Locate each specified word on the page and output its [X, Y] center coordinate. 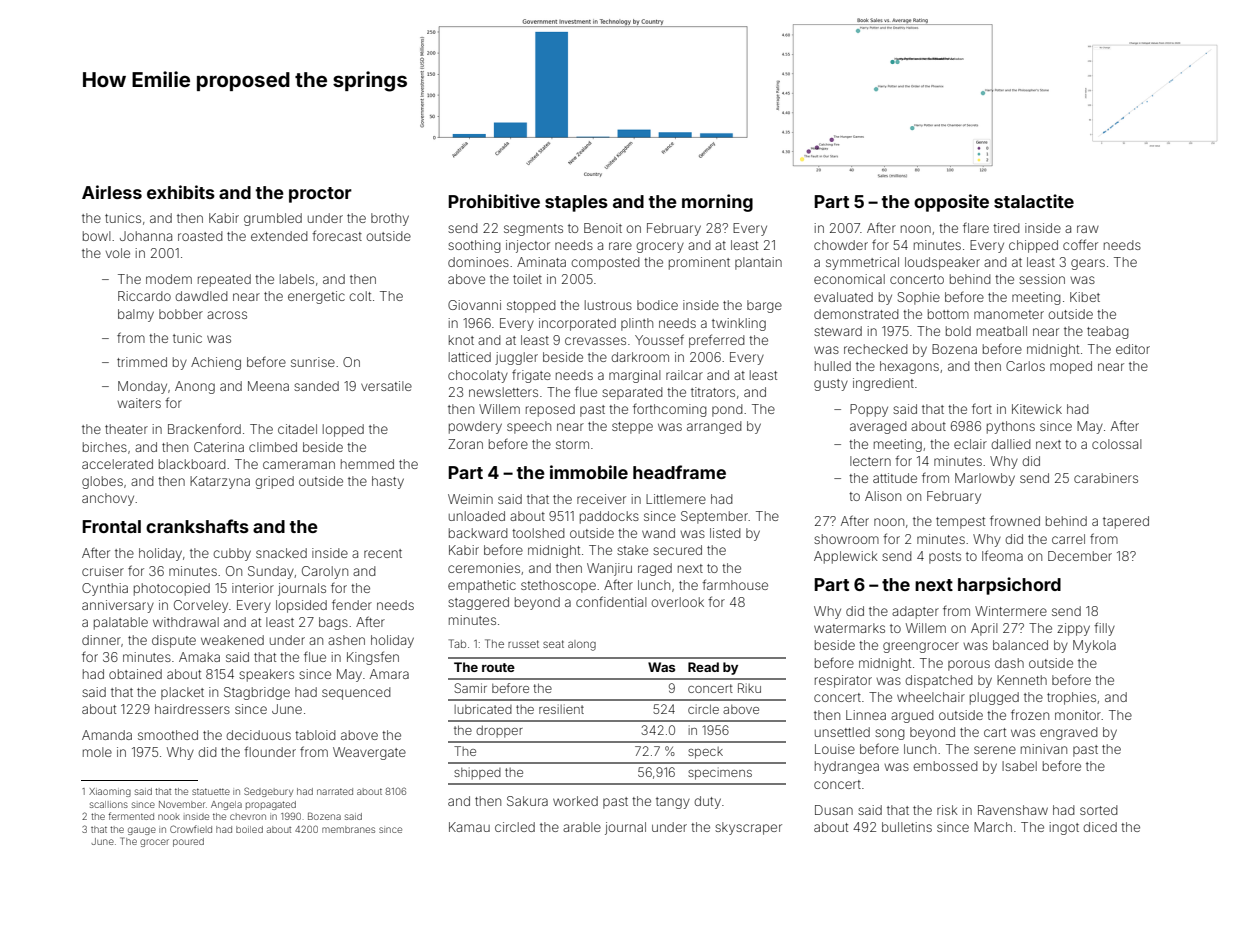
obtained [135, 674]
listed [725, 533]
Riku [749, 688]
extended [279, 236]
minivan [1044, 749]
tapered [1126, 522]
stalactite [1034, 201]
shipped [477, 773]
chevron [248, 816]
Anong [195, 387]
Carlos [1025, 366]
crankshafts [197, 526]
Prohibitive [494, 201]
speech [529, 427]
